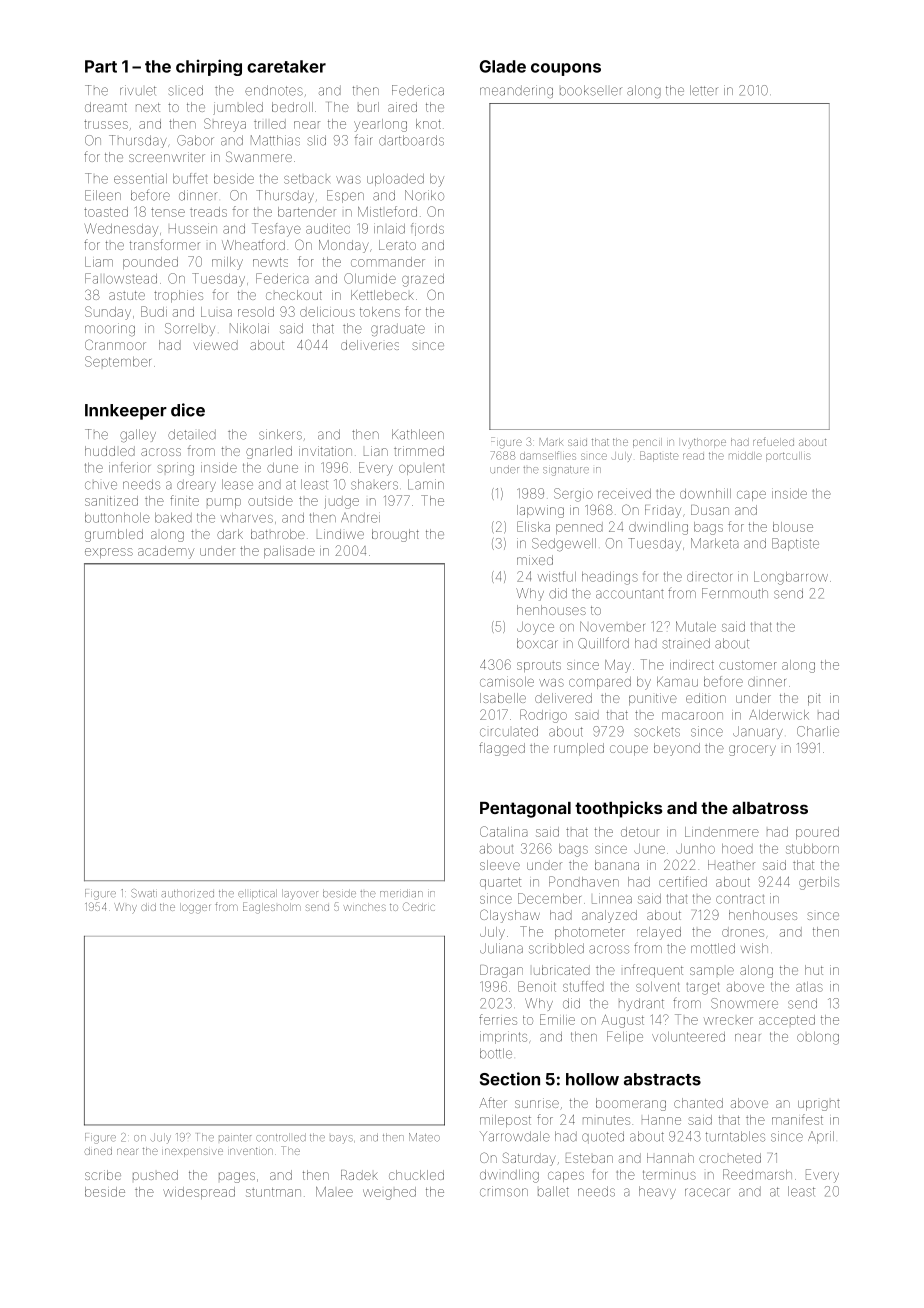  Describe the element at coordinates (230, 534) in the screenshot. I see `dark` at that location.
